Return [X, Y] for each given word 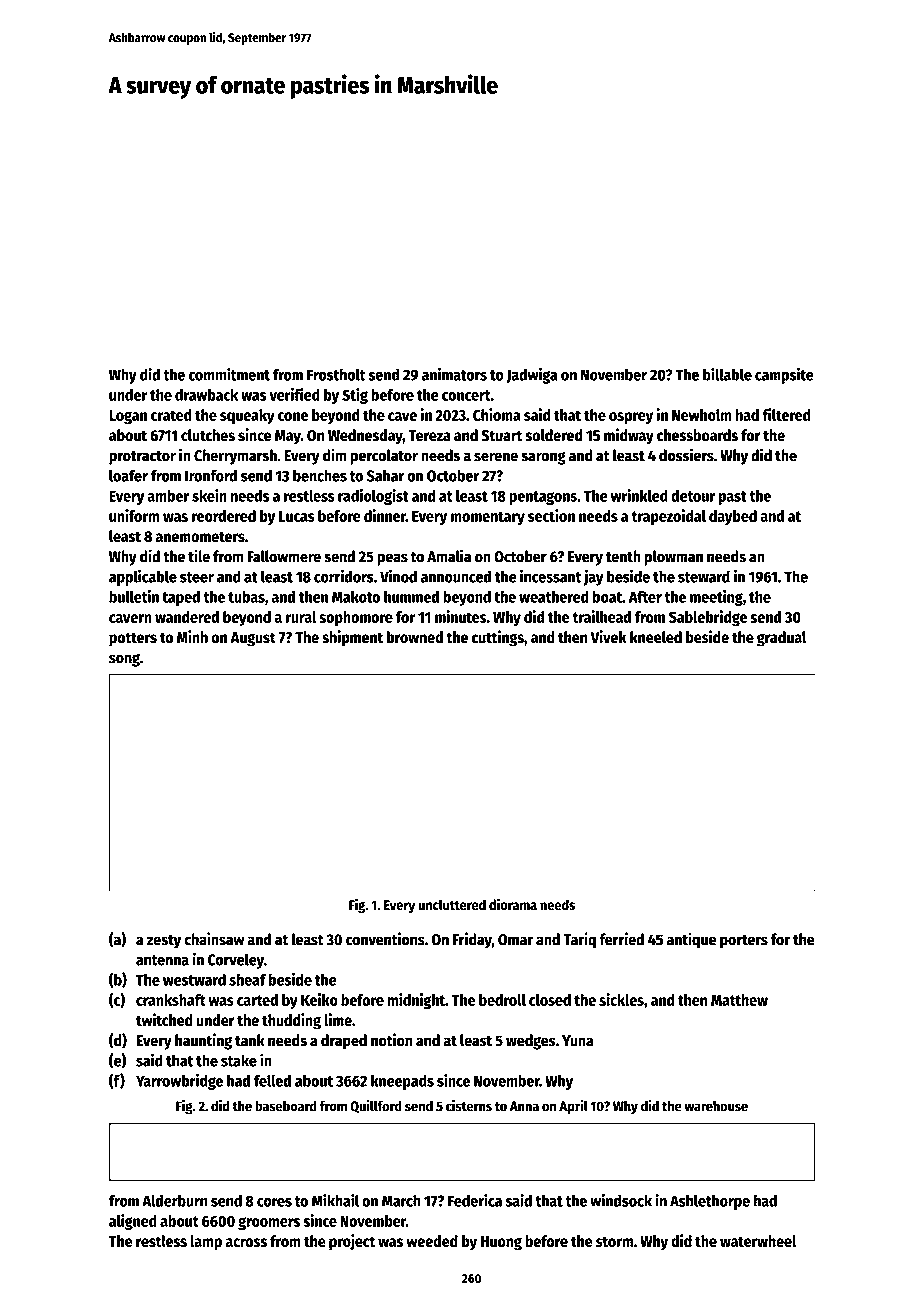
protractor [142, 458]
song [124, 660]
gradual [781, 639]
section [551, 515]
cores [274, 1202]
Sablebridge [708, 618]
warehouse [716, 1106]
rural [301, 617]
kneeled [656, 637]
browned [415, 637]
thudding [291, 1021]
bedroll [502, 1000]
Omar [515, 940]
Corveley [235, 961]
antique [691, 940]
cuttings [498, 638]
